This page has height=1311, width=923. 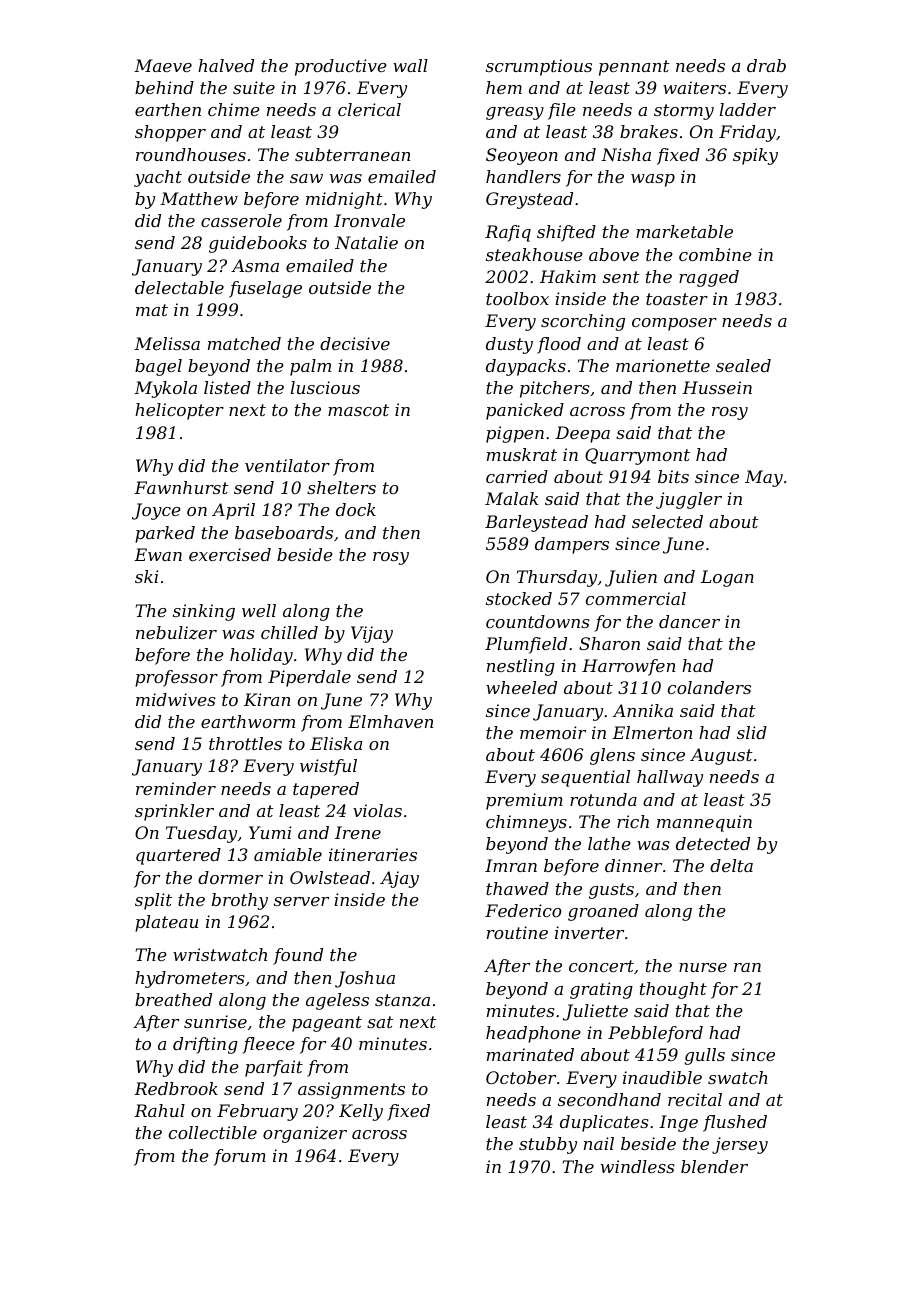 I want to click on mascot, so click(x=358, y=410).
